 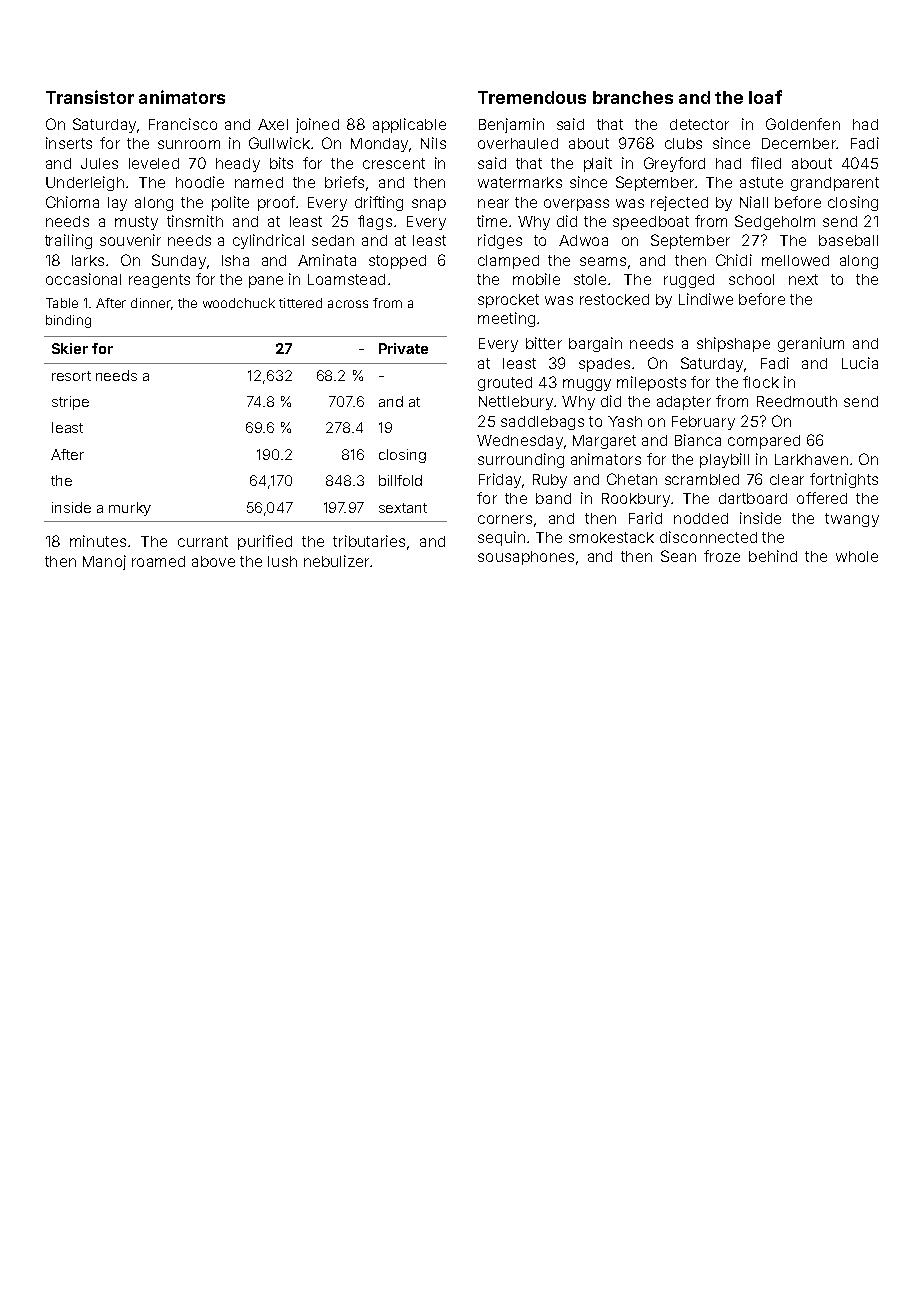 I want to click on geranium, so click(x=811, y=344).
